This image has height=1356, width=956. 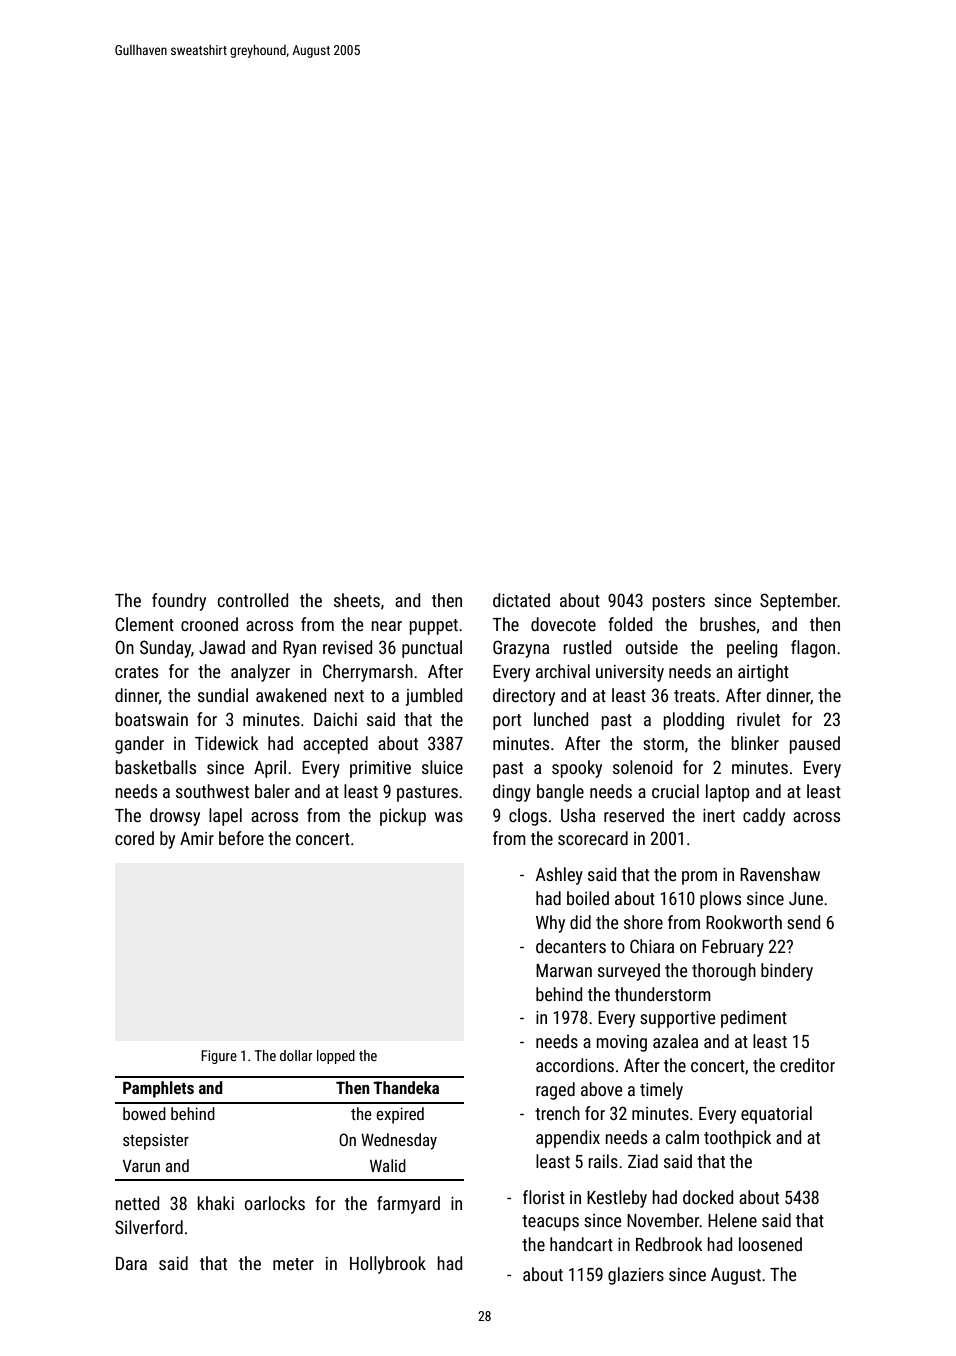 I want to click on Hollybrook, so click(x=388, y=1265).
